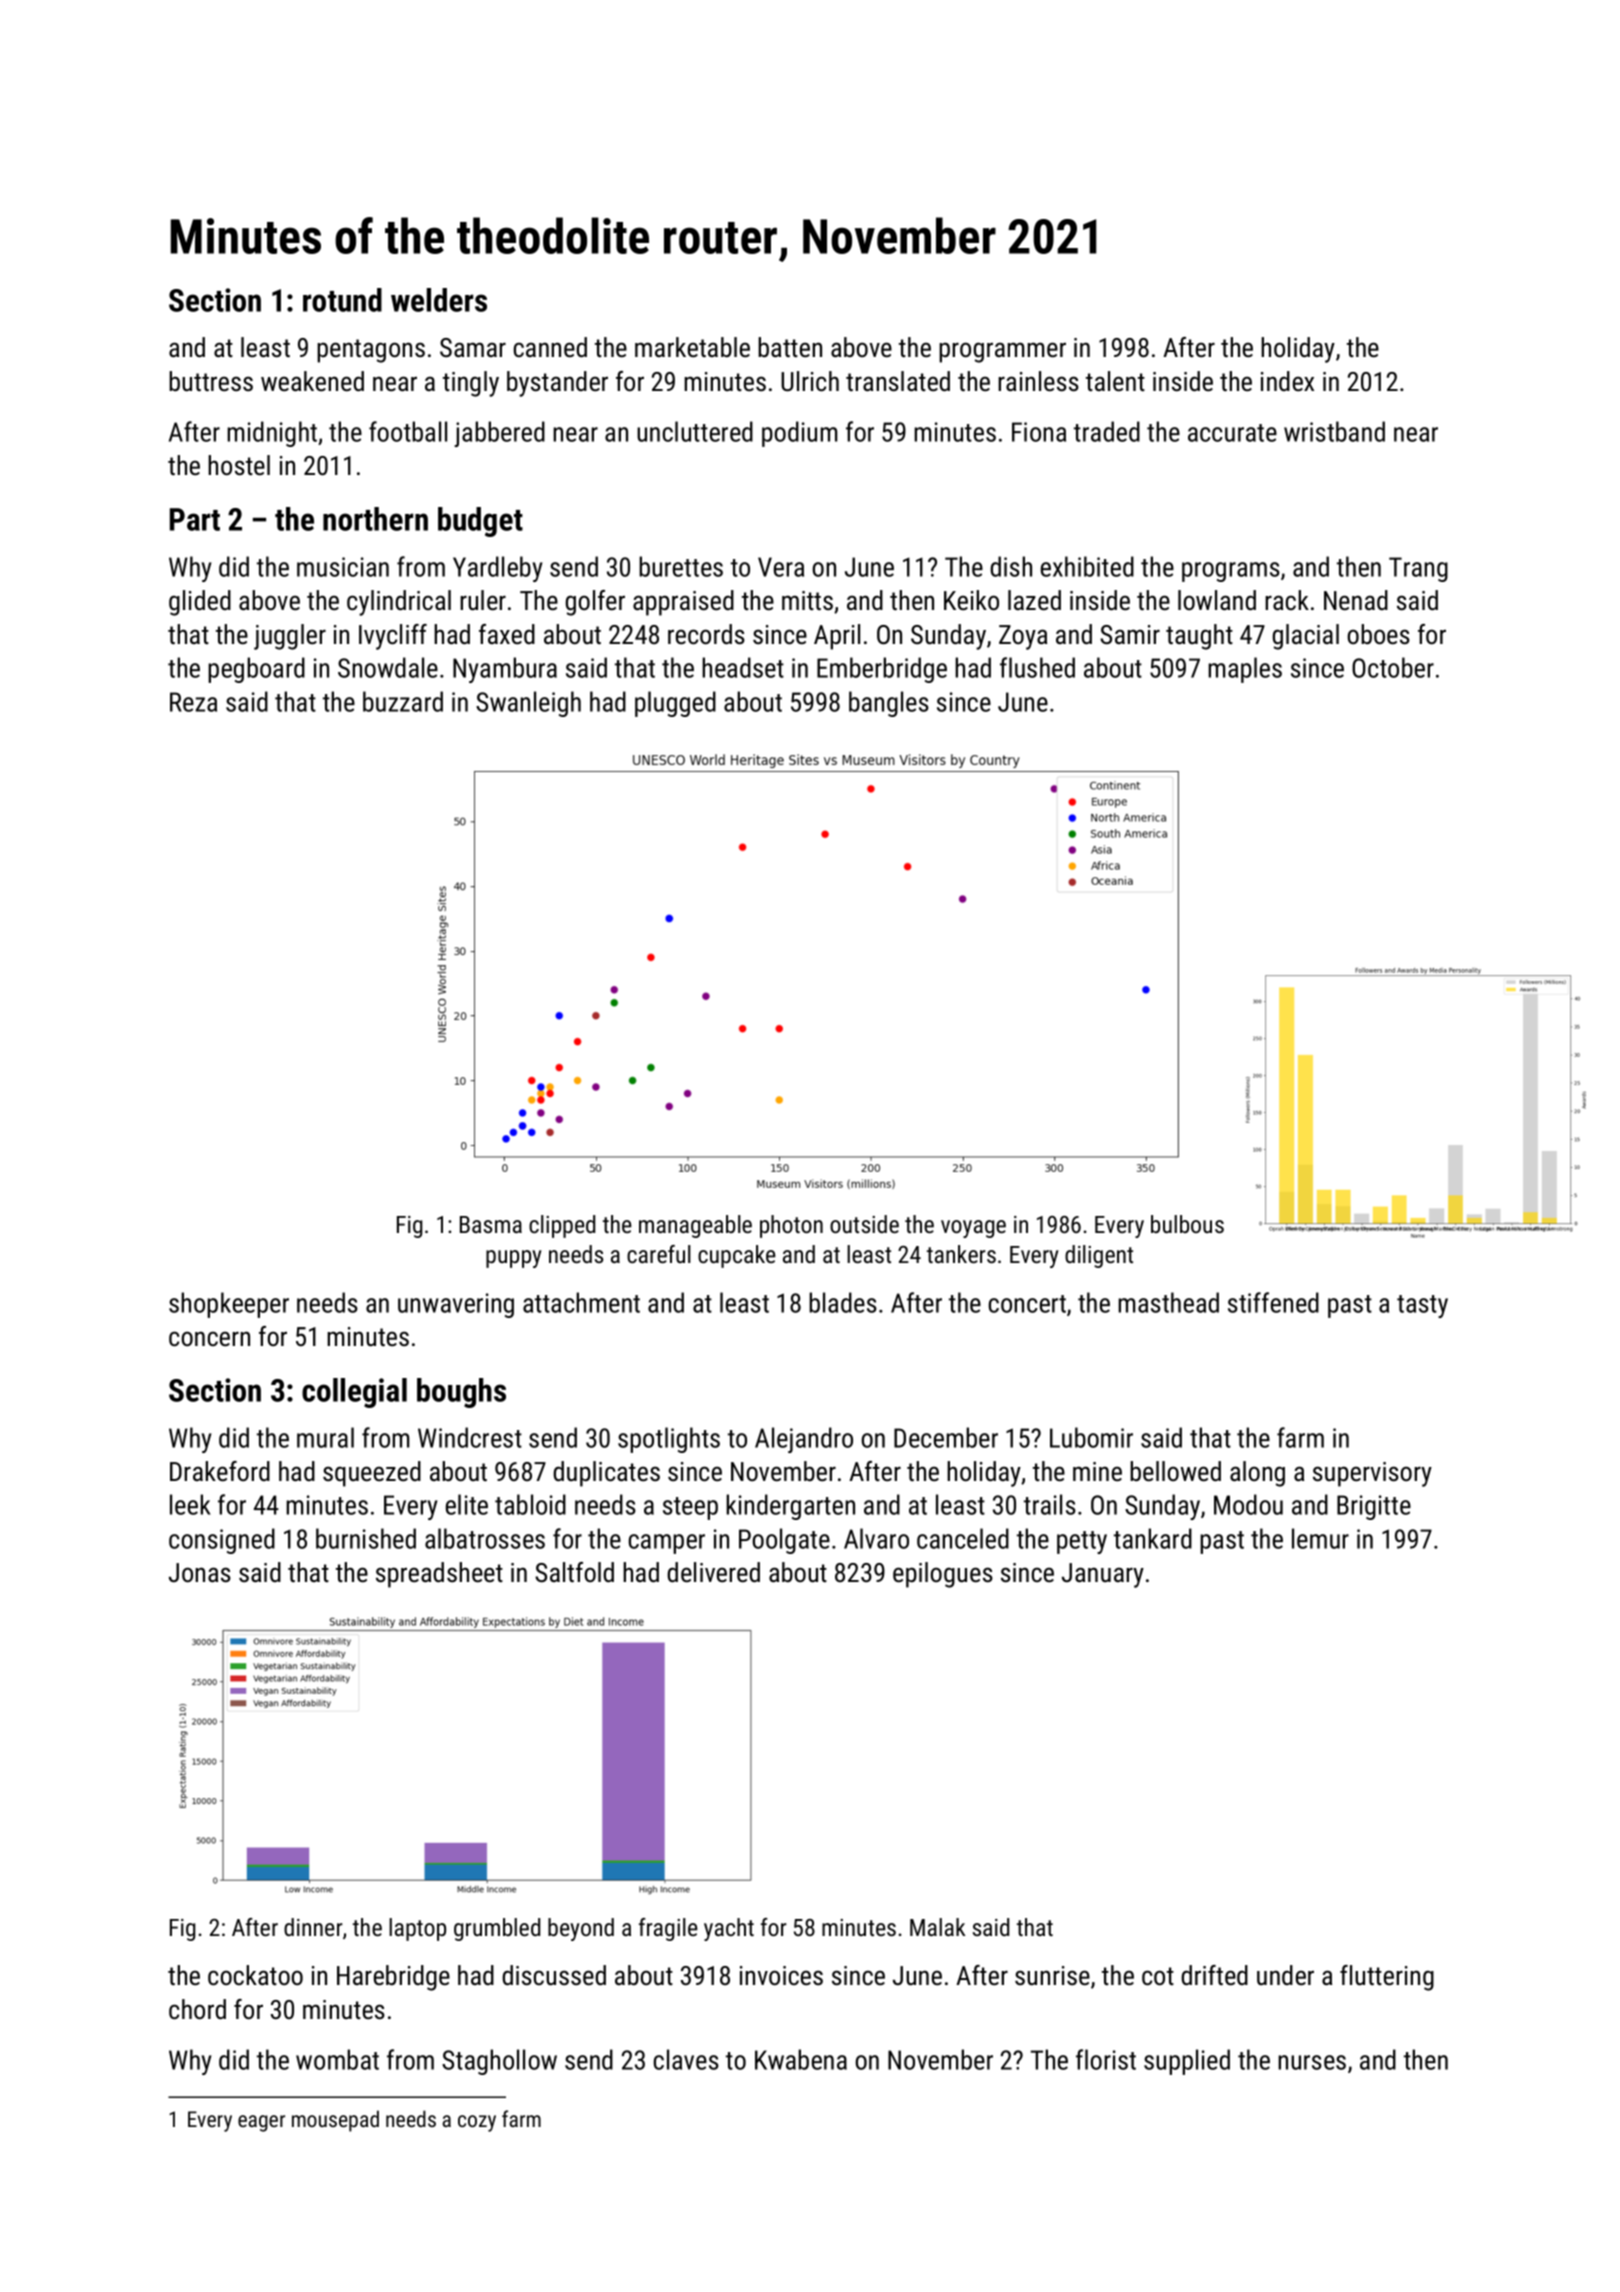  I want to click on wombat, so click(337, 2059).
